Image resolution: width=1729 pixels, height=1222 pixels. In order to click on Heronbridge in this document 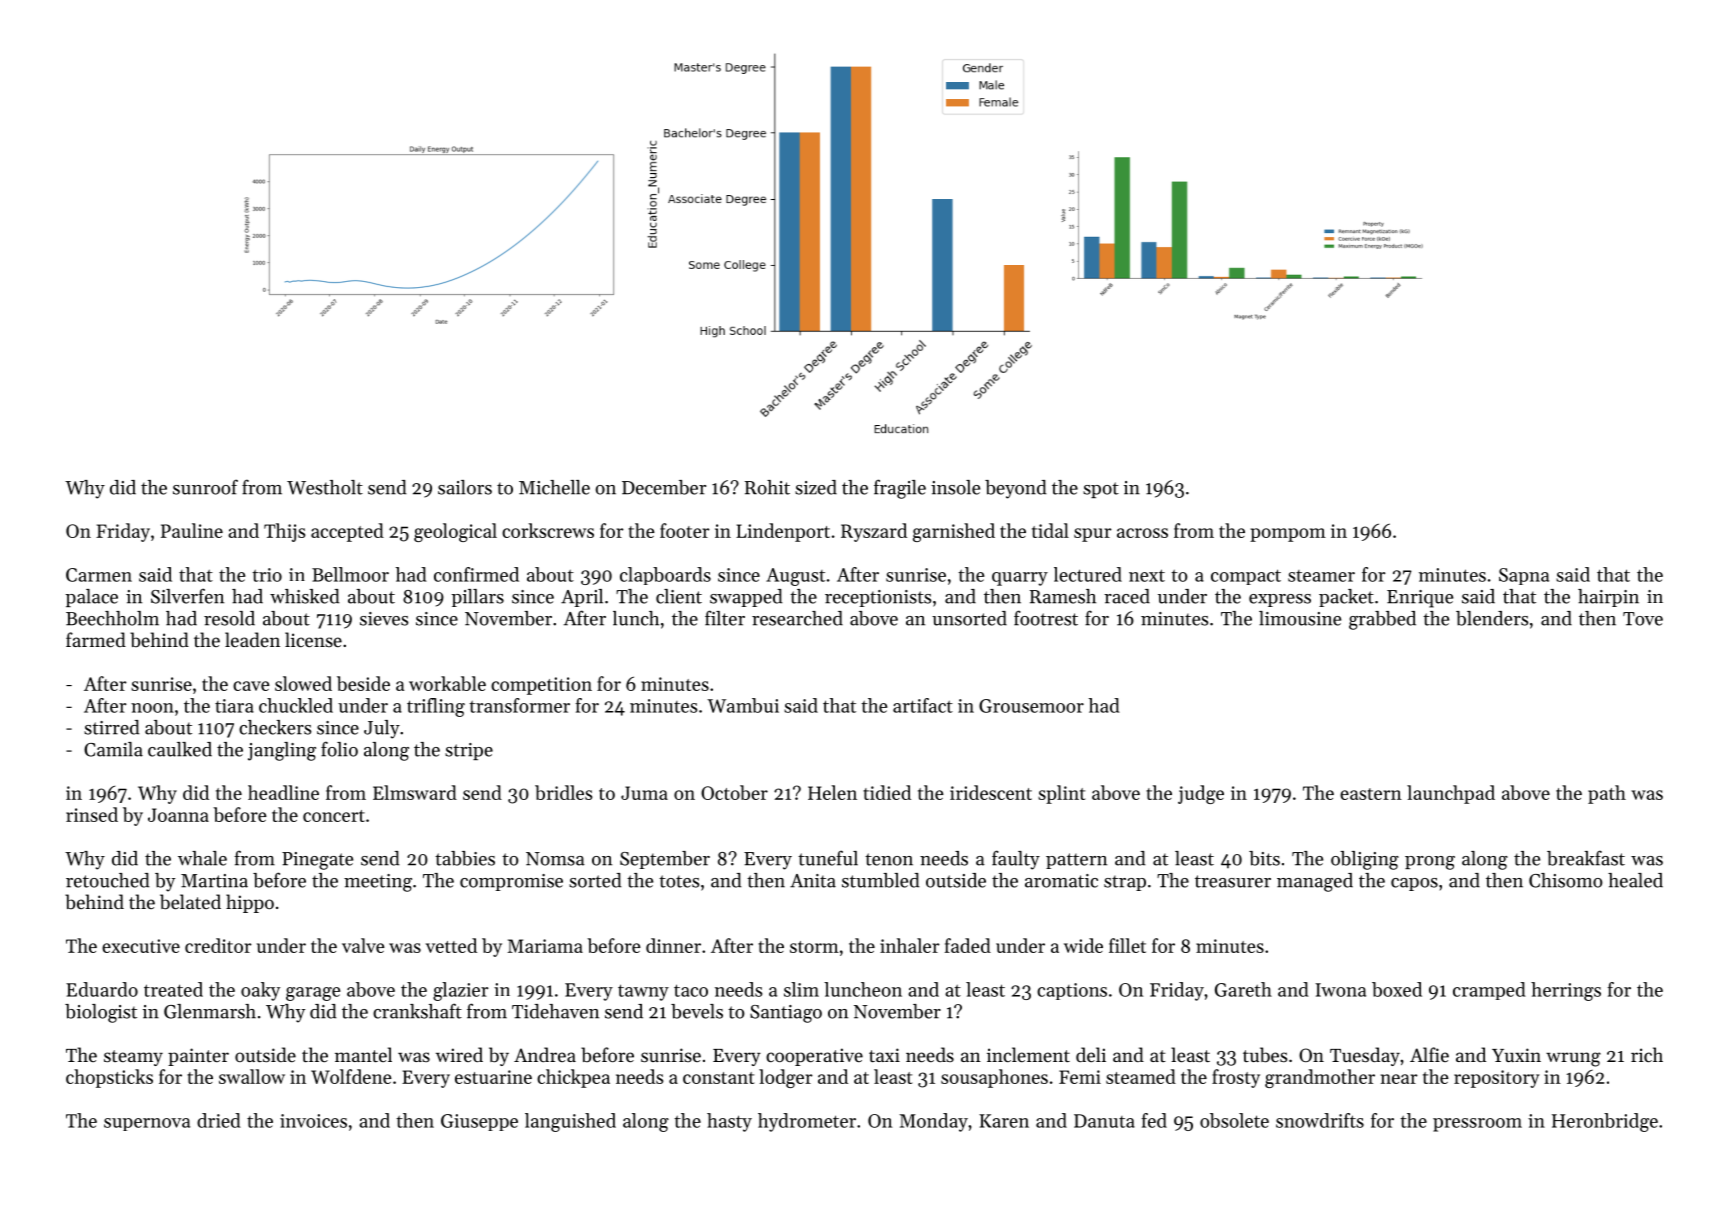, I will do `click(1605, 1122)`.
